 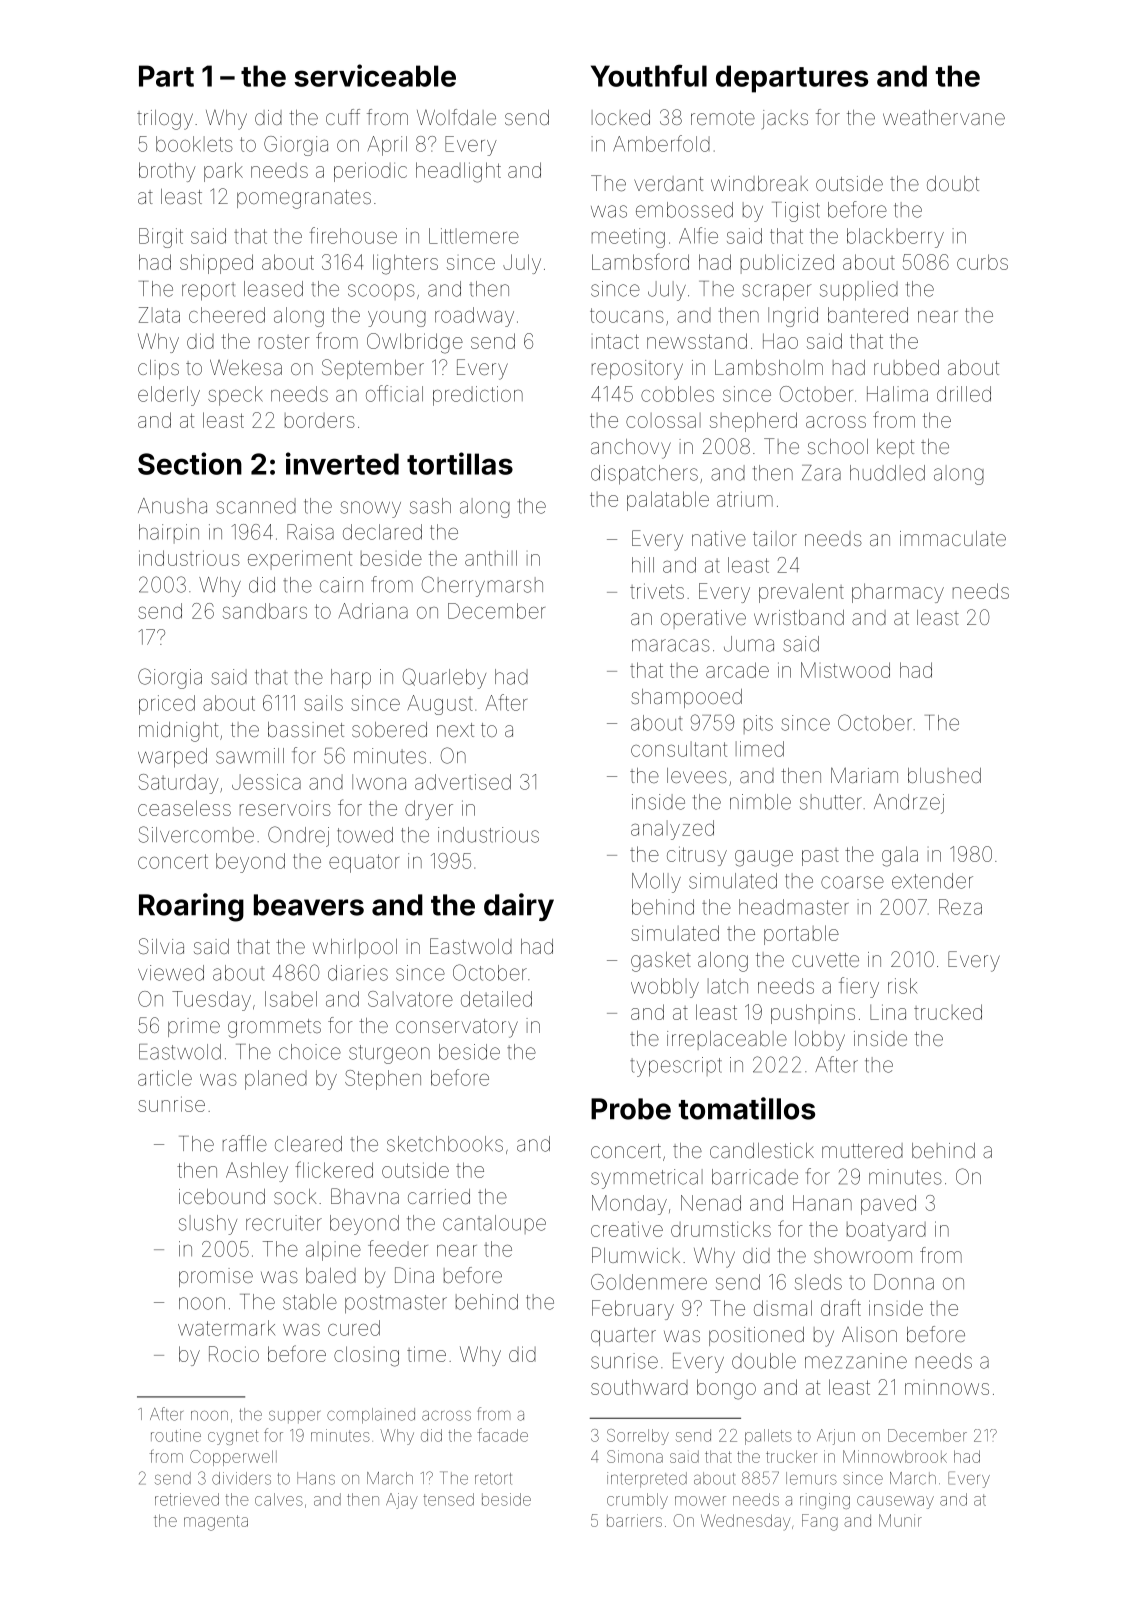 I want to click on paved, so click(x=888, y=1205).
